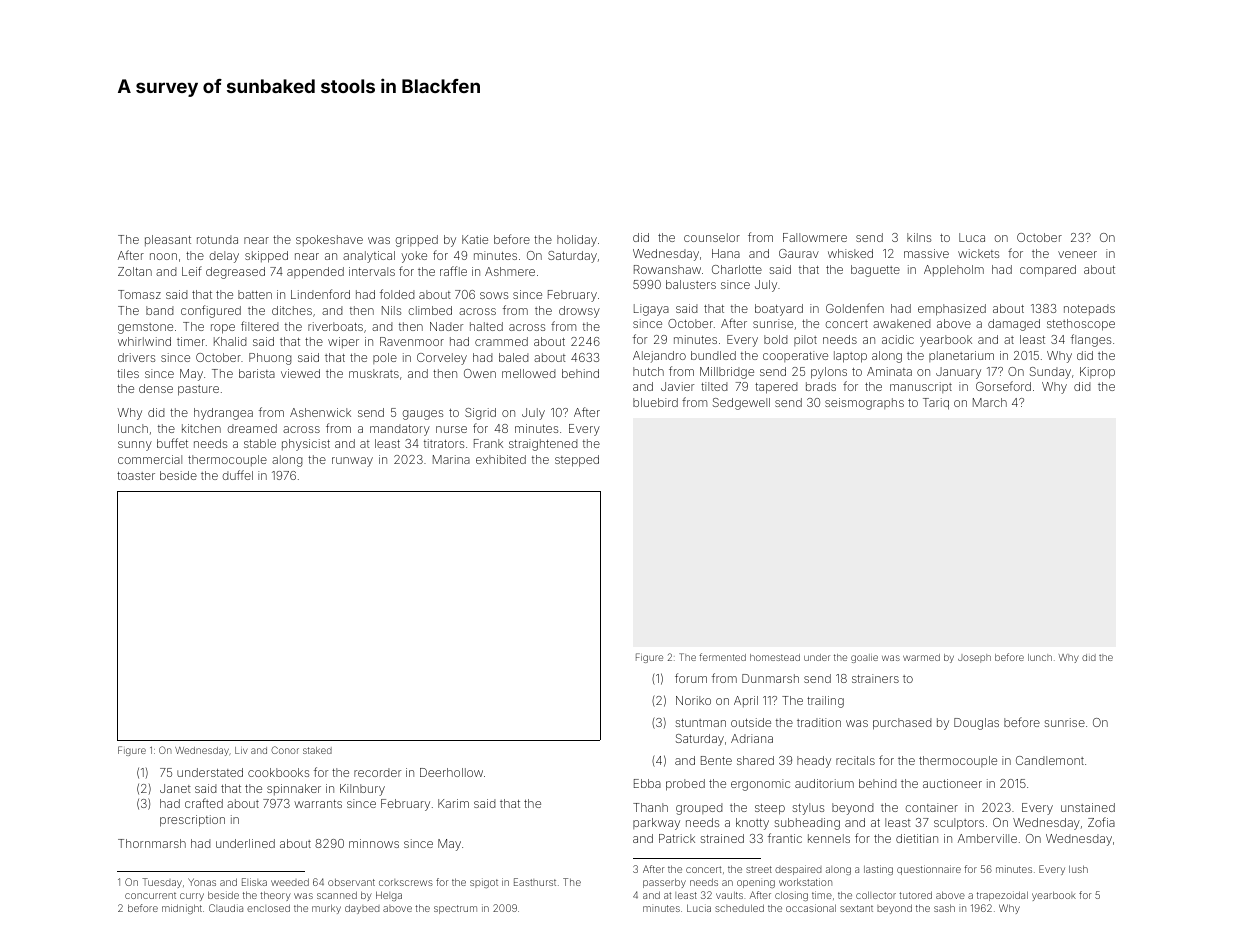 The width and height of the page is (1233, 952). Describe the element at coordinates (241, 750) in the page. I see `Liv` at that location.
